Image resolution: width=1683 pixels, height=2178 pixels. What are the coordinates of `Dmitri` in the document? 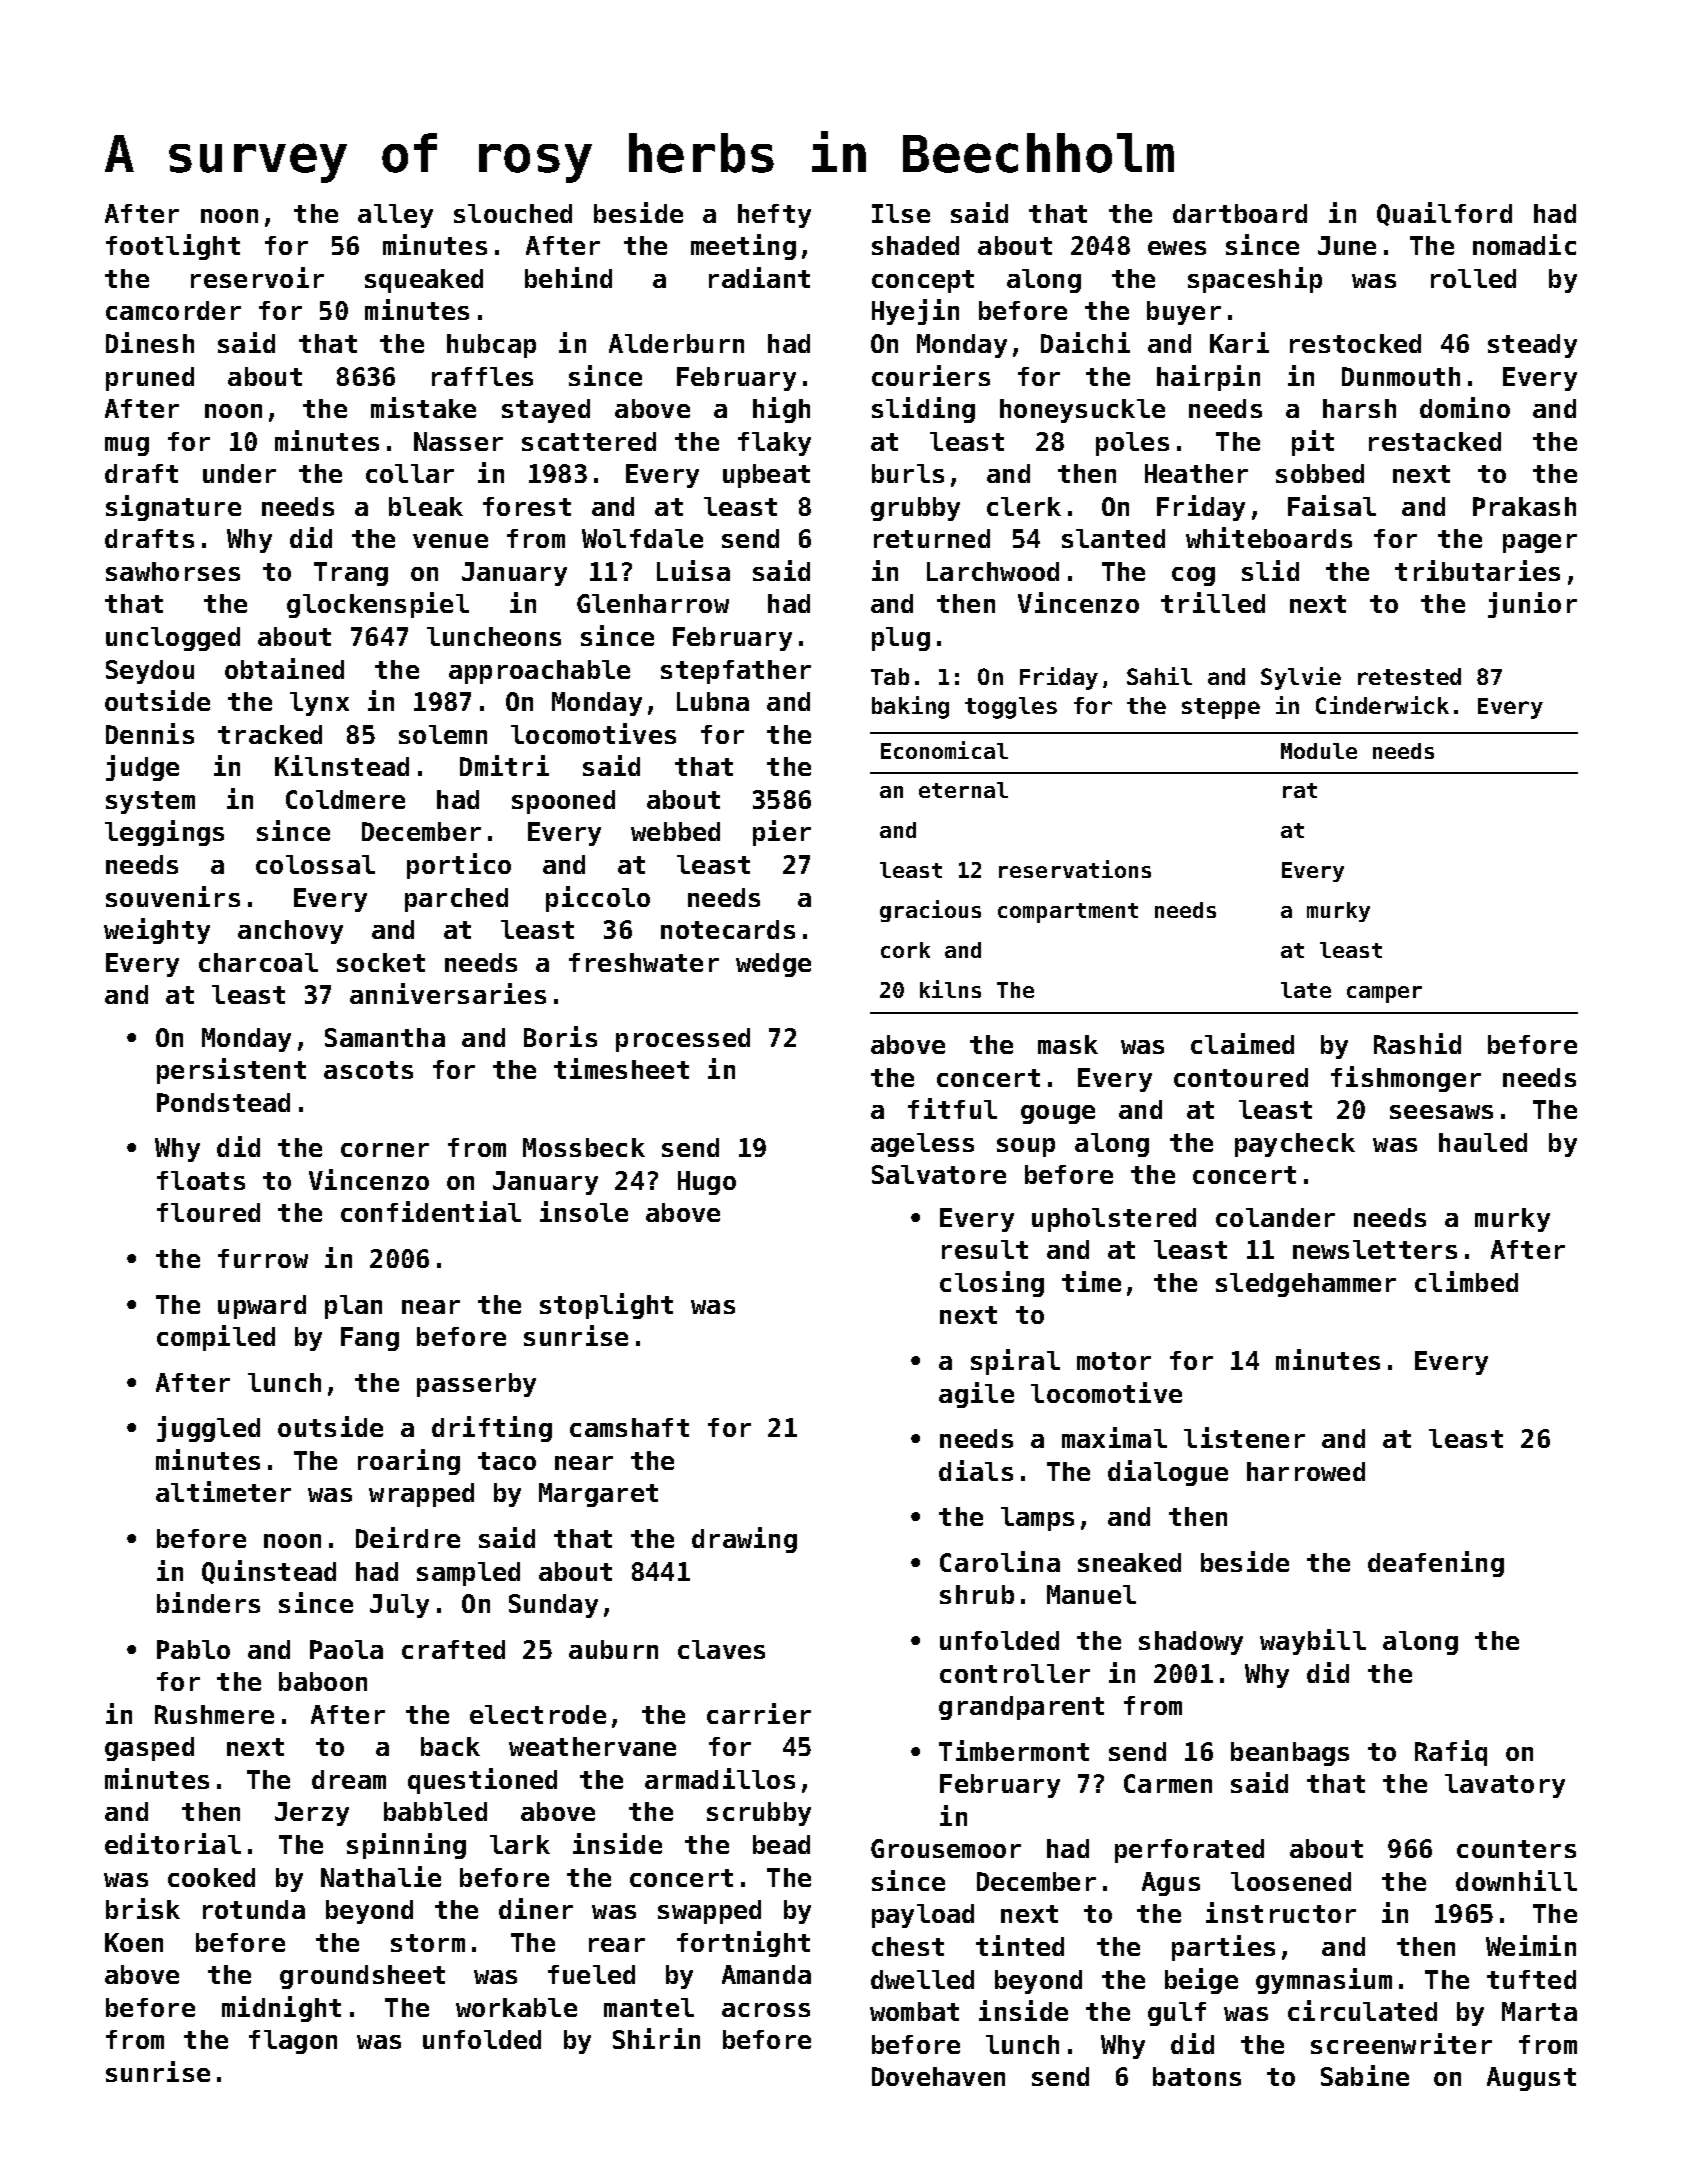 It's located at (504, 765).
